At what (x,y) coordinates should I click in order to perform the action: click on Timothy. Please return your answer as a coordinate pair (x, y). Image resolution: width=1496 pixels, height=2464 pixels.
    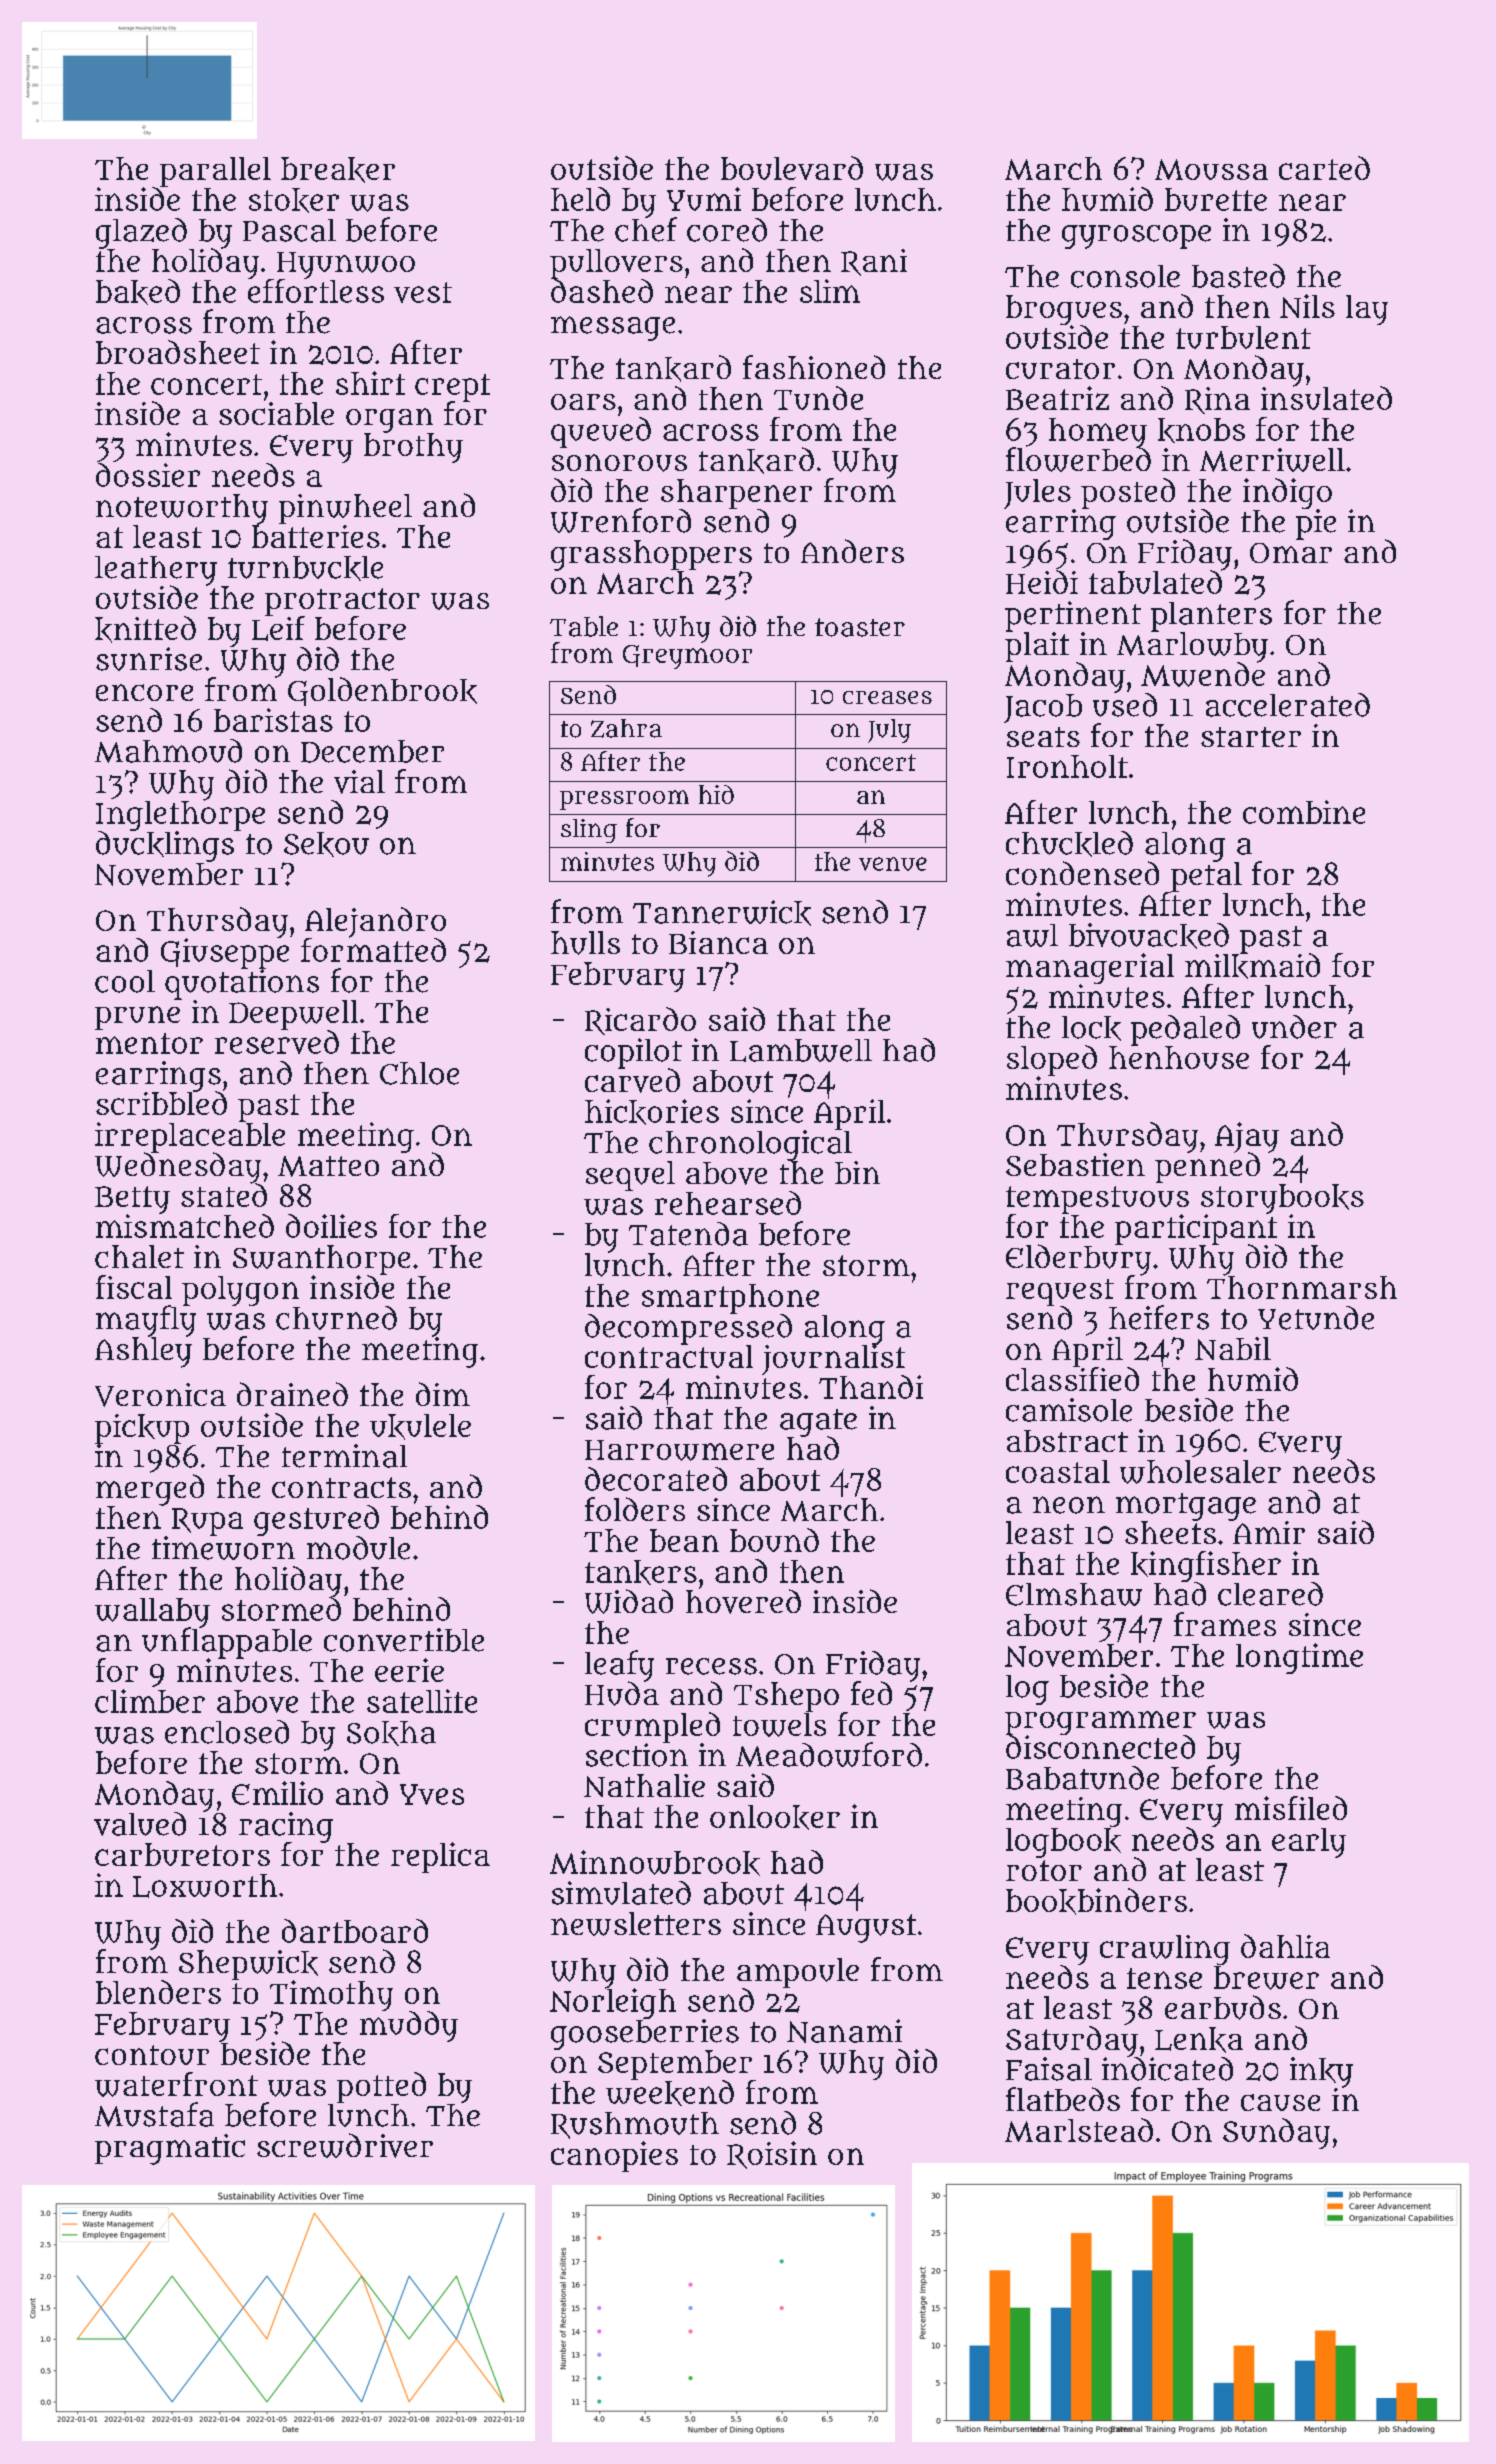
    Looking at the image, I should click on (331, 1995).
